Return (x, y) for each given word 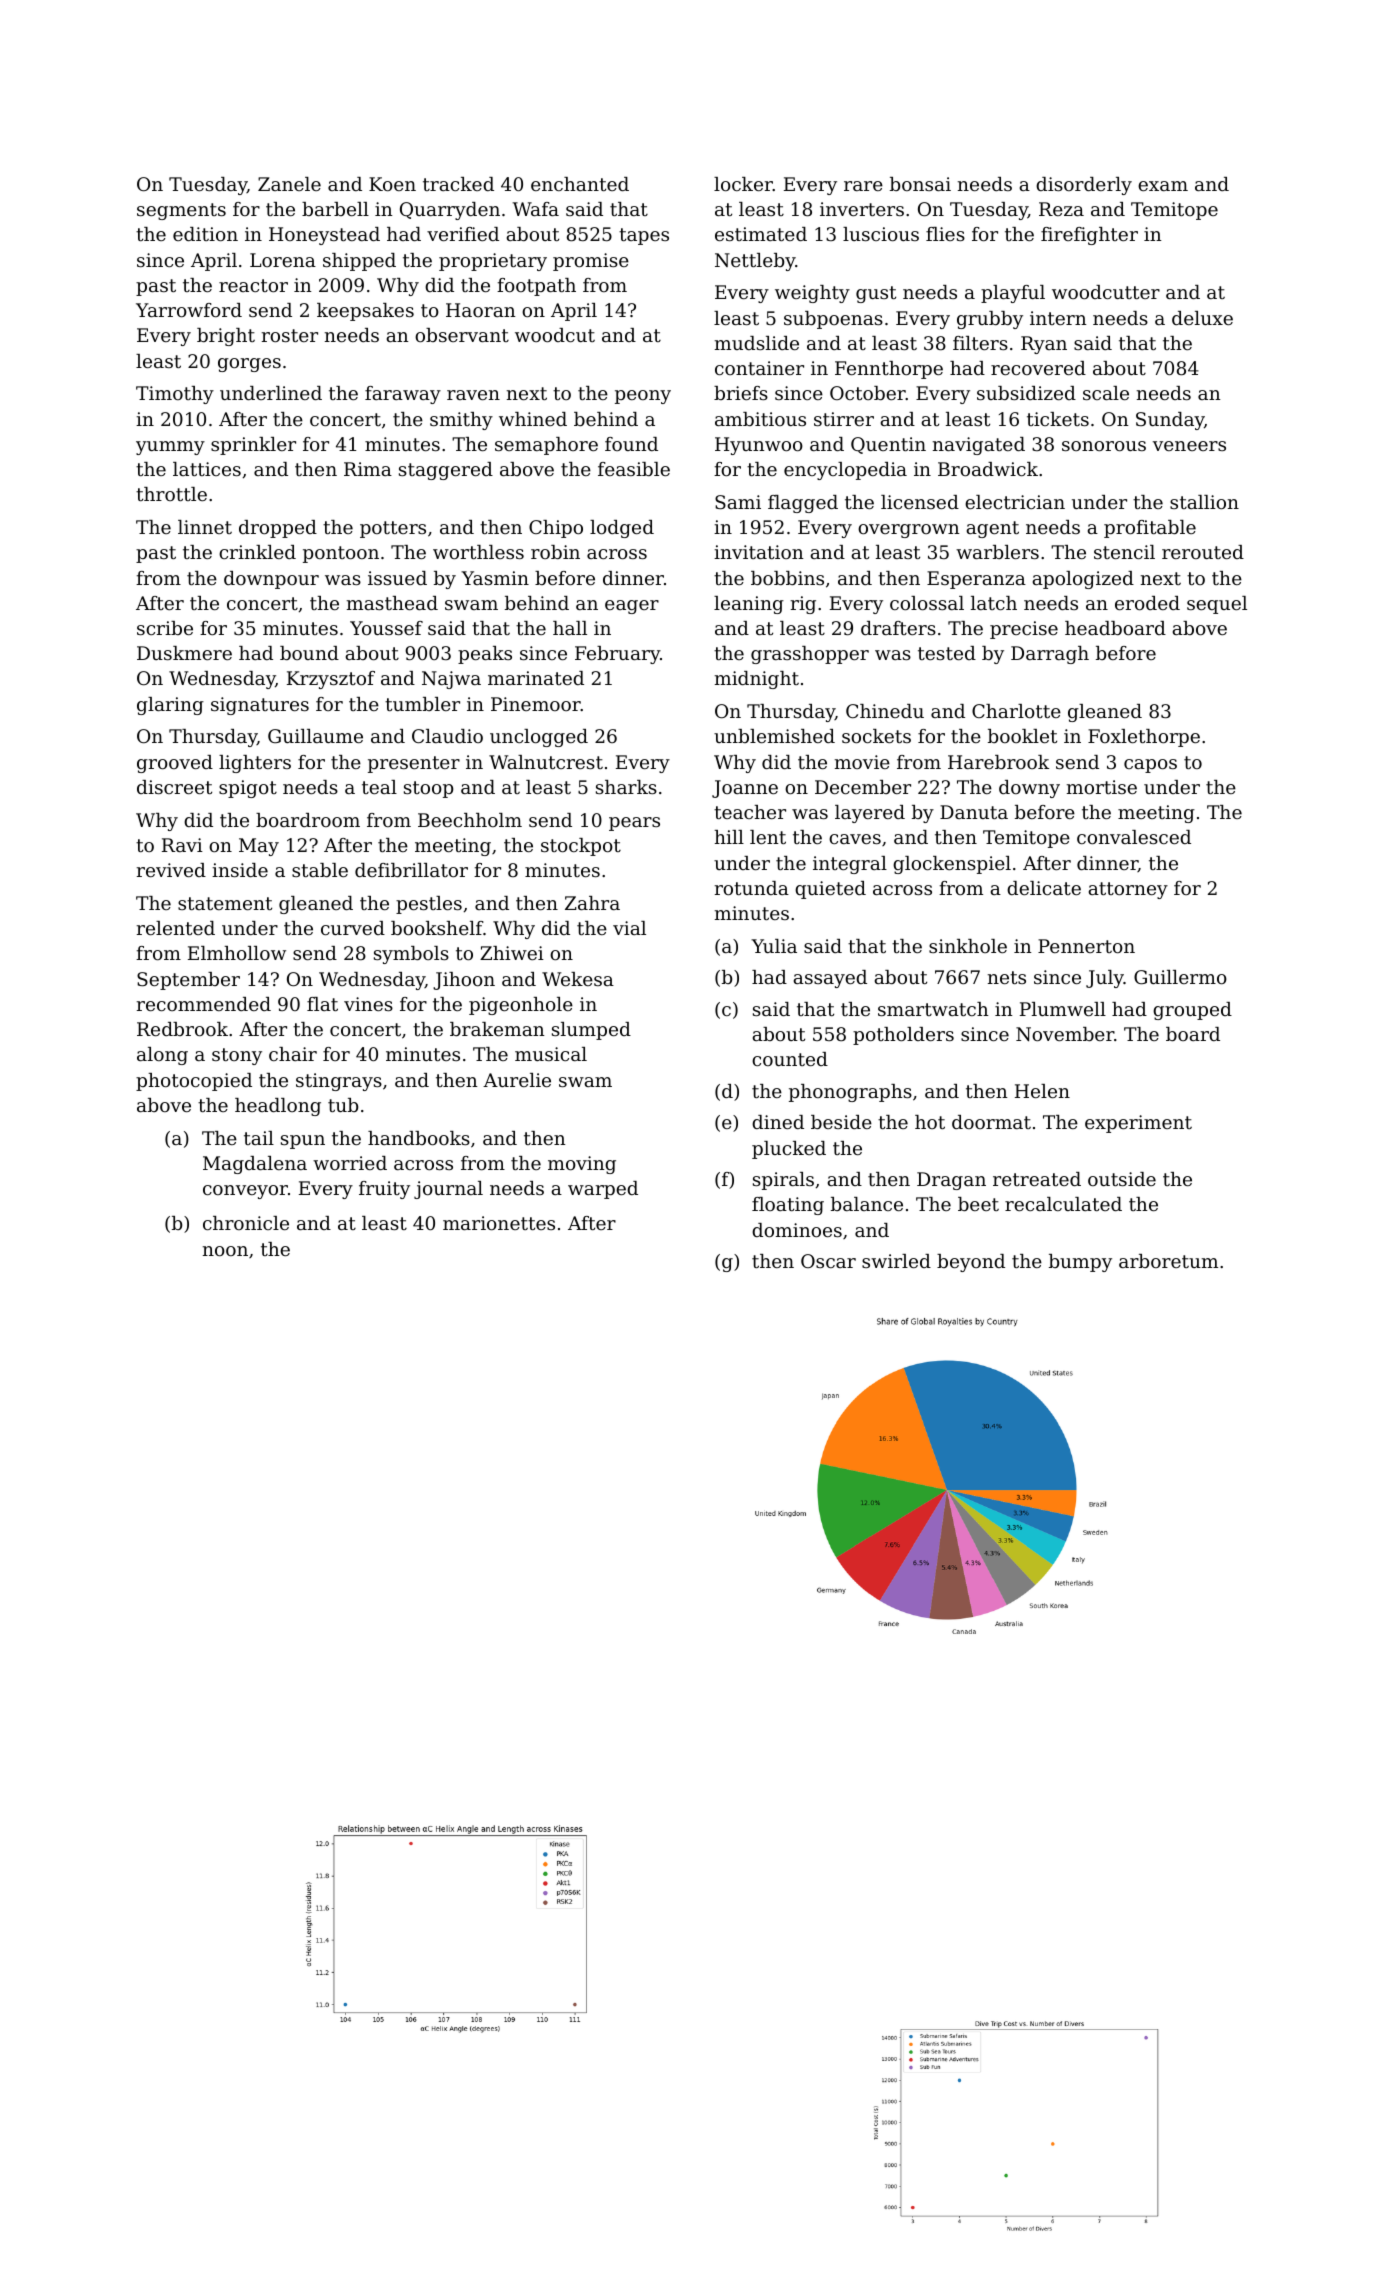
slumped (591, 1031)
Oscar (828, 1261)
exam (1163, 186)
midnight (757, 680)
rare (863, 186)
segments (181, 211)
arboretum (1168, 1261)
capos (1150, 766)
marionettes (499, 1223)
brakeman (497, 1029)
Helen (1042, 1091)
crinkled (257, 552)
